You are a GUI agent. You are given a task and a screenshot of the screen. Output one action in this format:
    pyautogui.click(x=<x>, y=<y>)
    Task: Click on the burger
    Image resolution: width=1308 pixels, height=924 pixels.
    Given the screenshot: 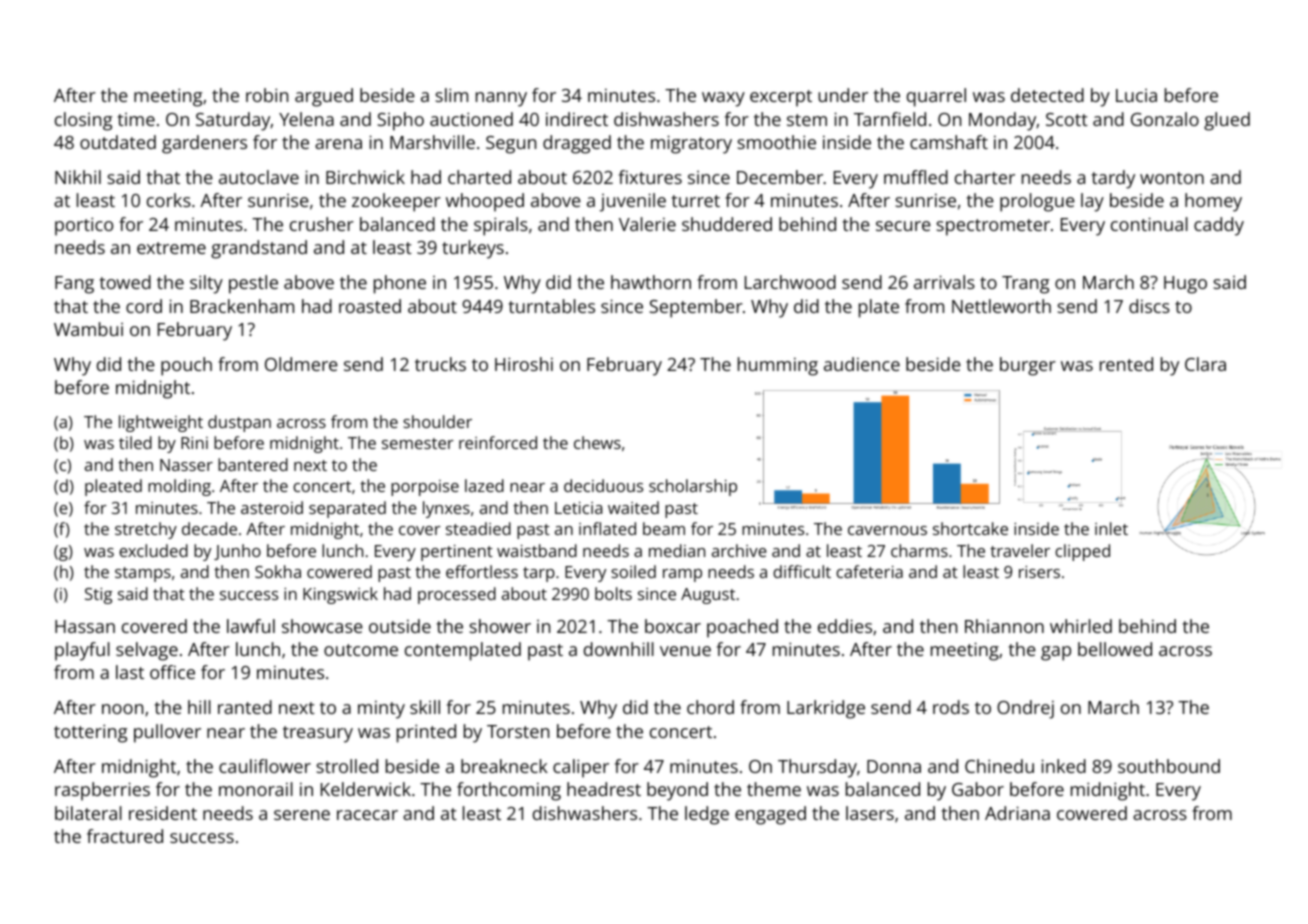 What is the action you would take?
    pyautogui.click(x=1028, y=366)
